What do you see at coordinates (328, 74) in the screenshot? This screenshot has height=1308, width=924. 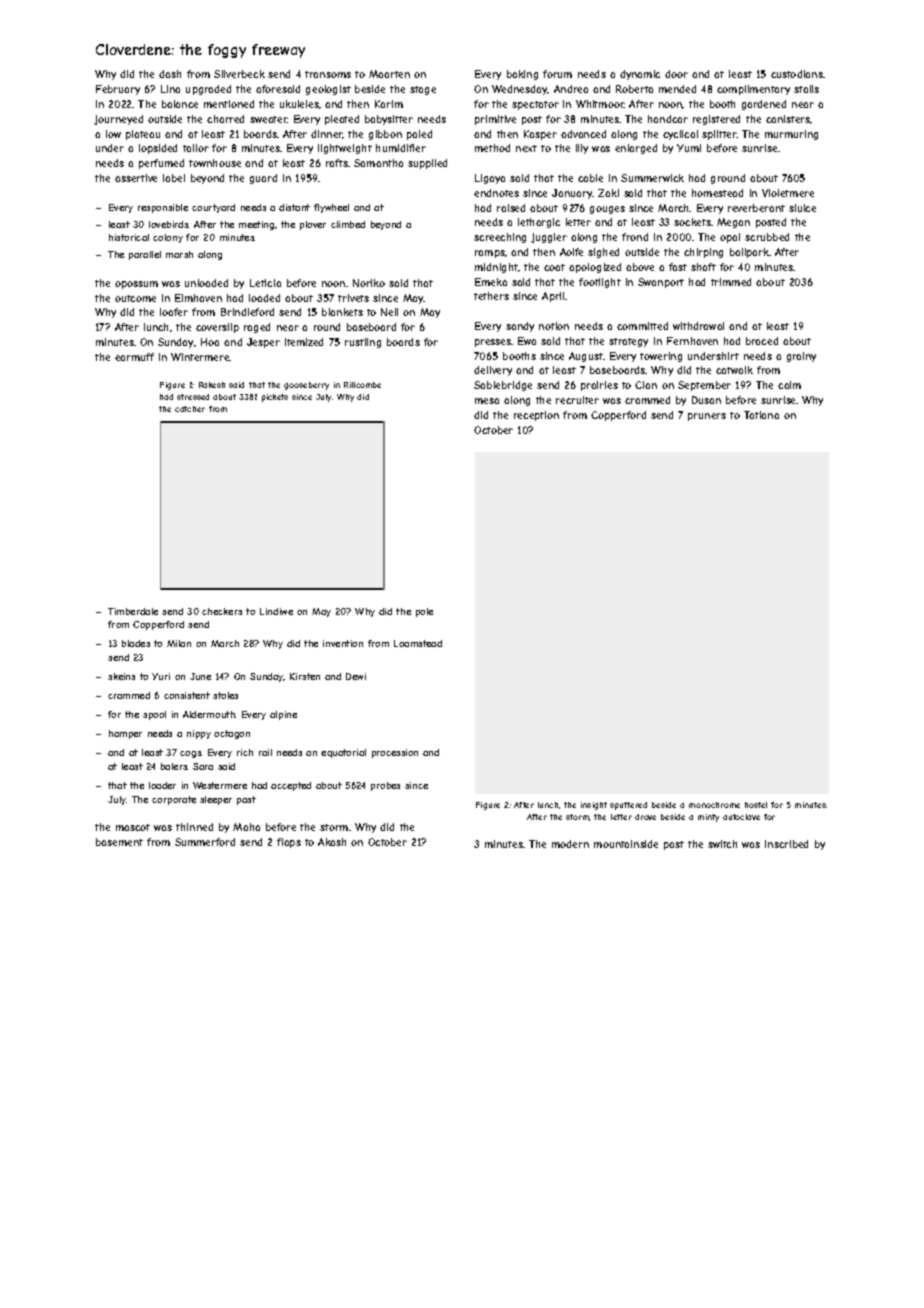 I see `transoms` at bounding box center [328, 74].
